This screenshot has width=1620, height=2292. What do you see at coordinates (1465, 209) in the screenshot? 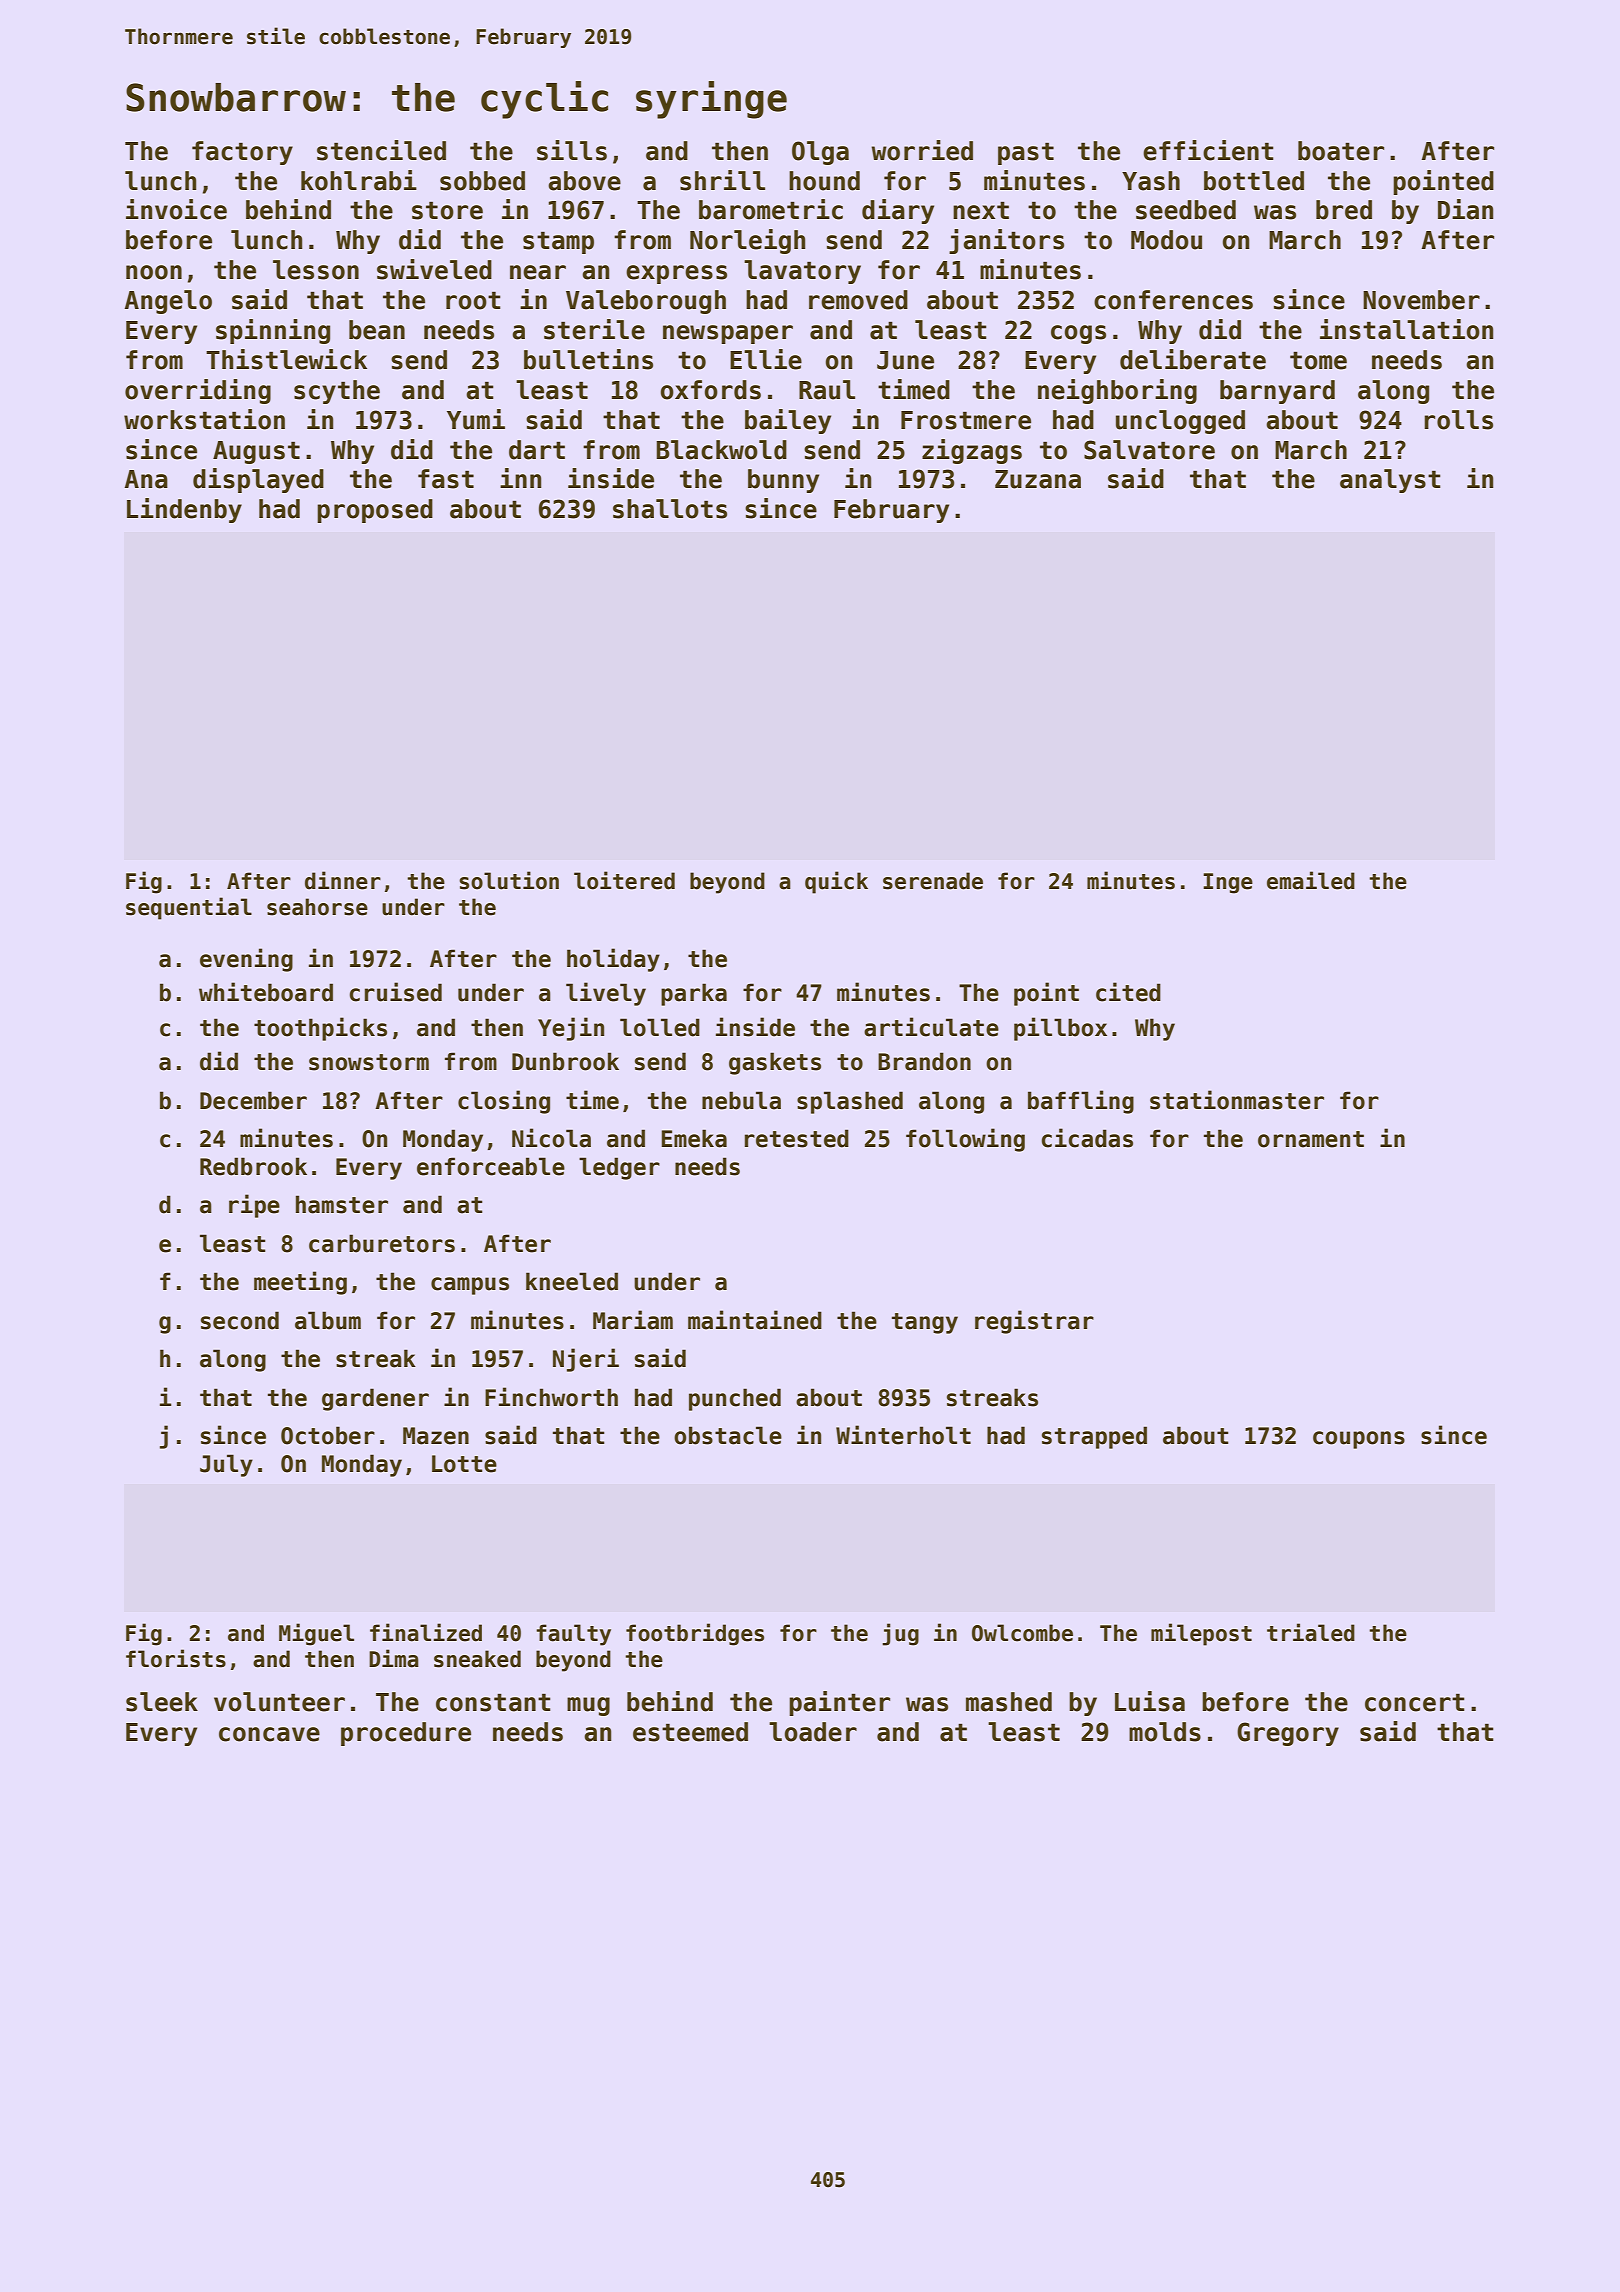
I see `Dian` at bounding box center [1465, 209].
